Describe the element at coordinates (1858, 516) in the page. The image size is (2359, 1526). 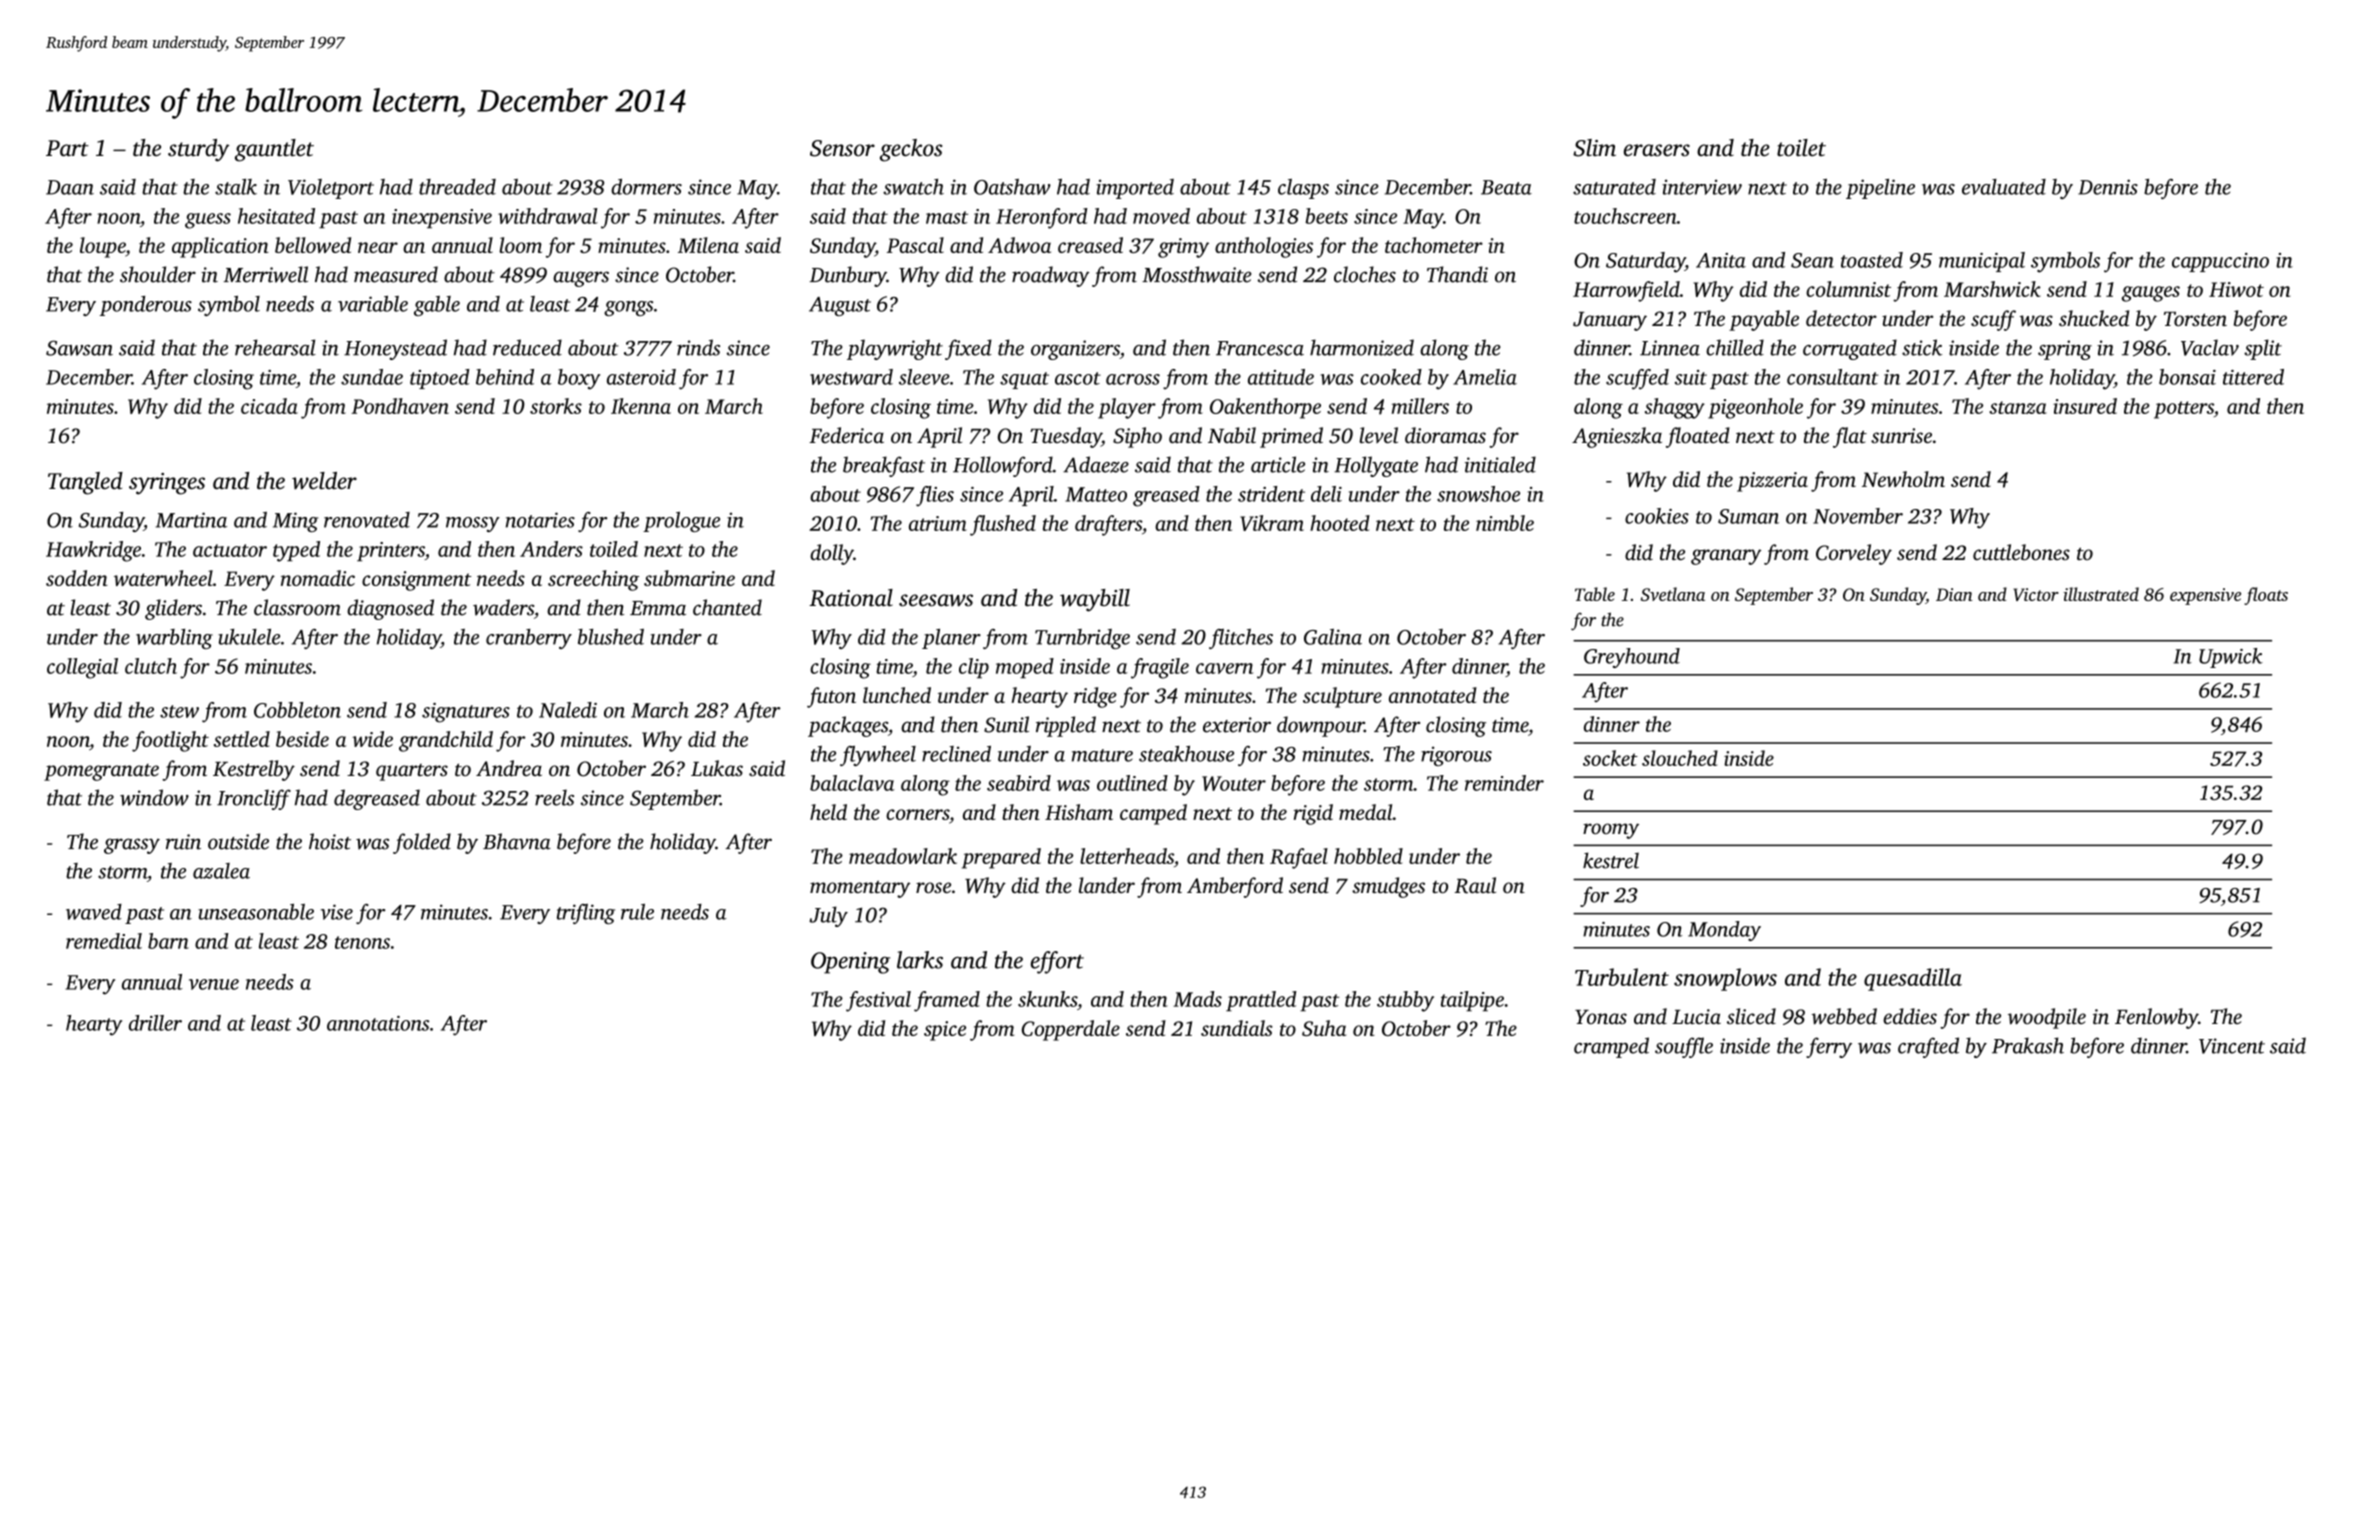
I see `November` at that location.
